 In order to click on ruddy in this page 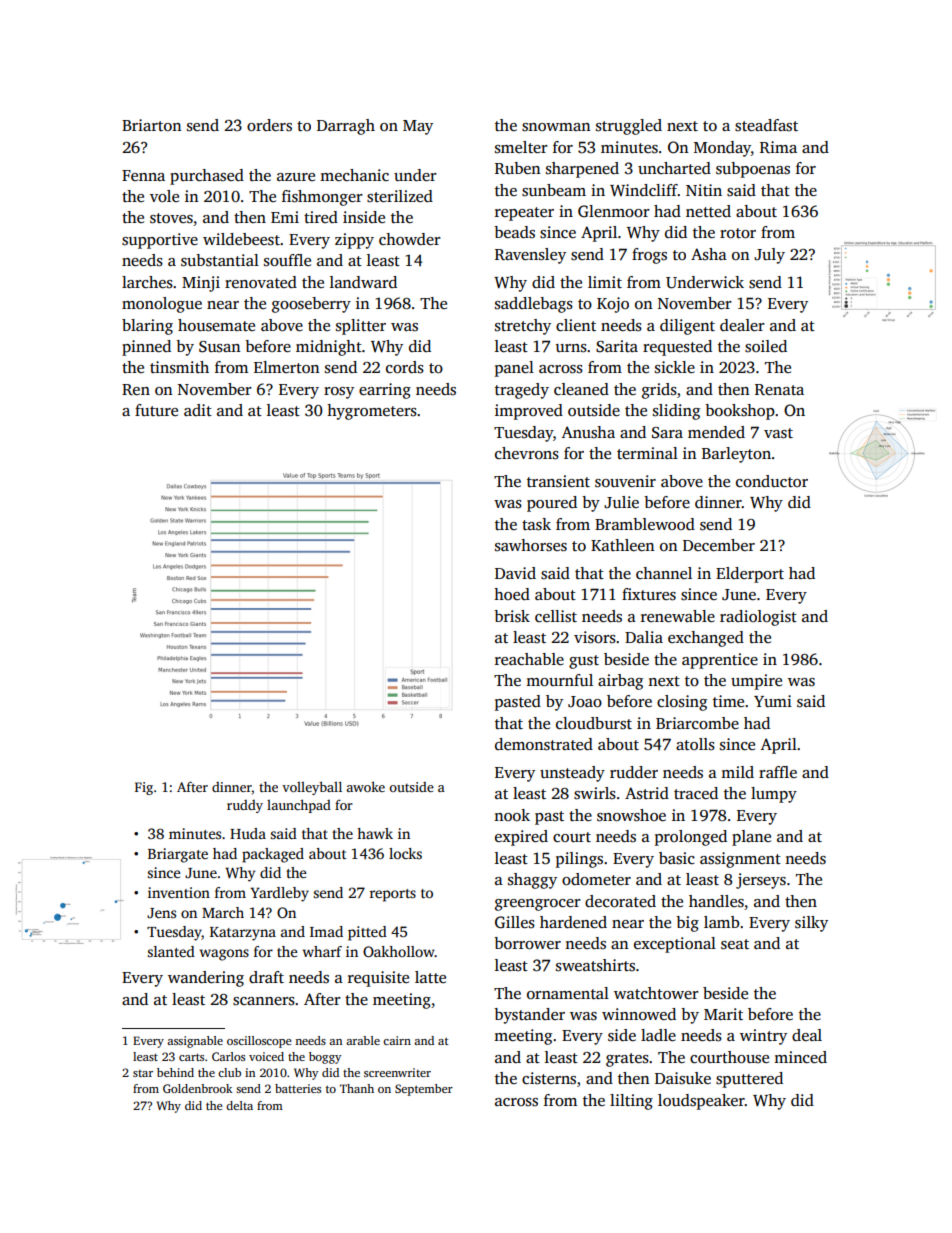, I will do `click(245, 806)`.
